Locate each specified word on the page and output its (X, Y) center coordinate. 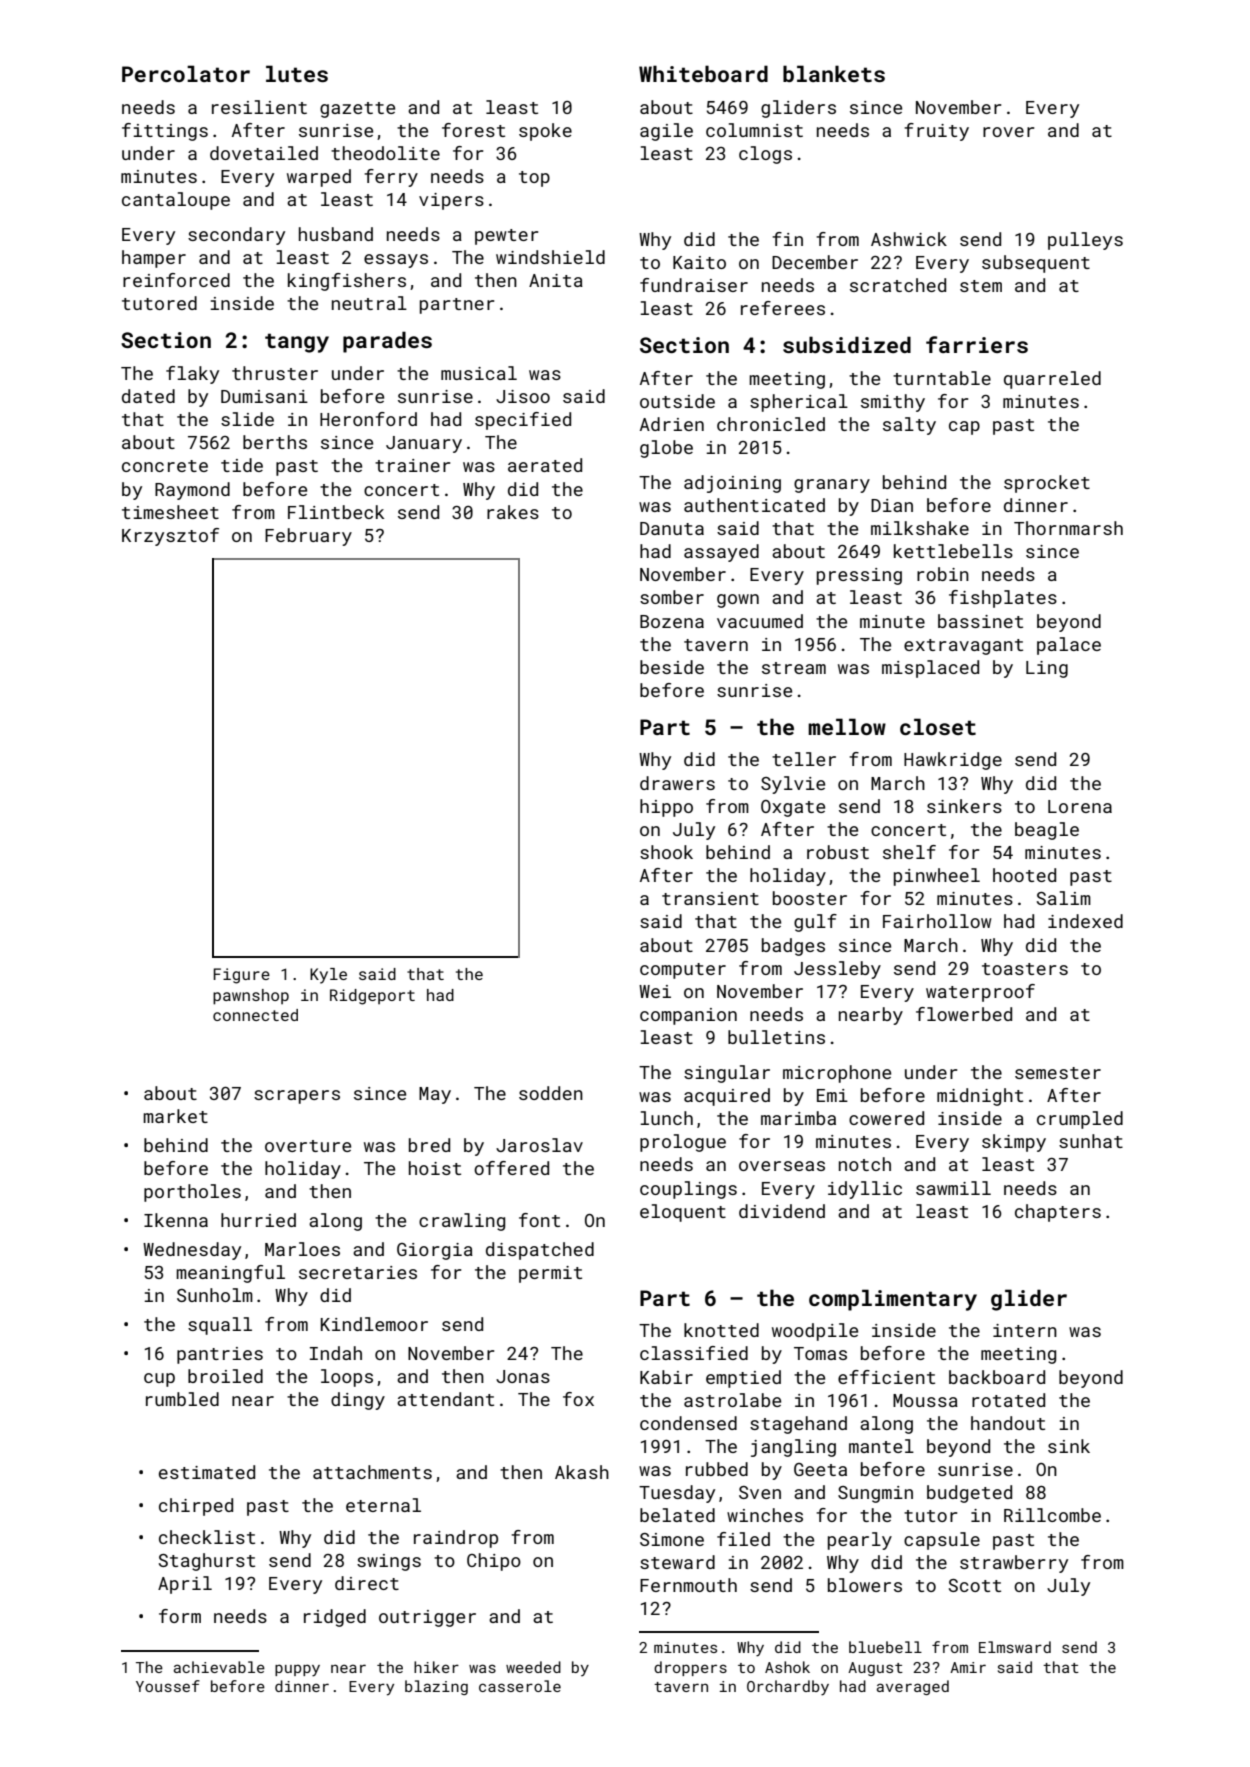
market (175, 1116)
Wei (655, 991)
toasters (1025, 969)
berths (275, 442)
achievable (219, 1667)
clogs (765, 155)
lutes (297, 73)
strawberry (1014, 1564)
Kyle (328, 976)
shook (666, 852)
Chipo (494, 1562)
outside (677, 401)
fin (787, 239)
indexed (1085, 921)
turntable (942, 378)
